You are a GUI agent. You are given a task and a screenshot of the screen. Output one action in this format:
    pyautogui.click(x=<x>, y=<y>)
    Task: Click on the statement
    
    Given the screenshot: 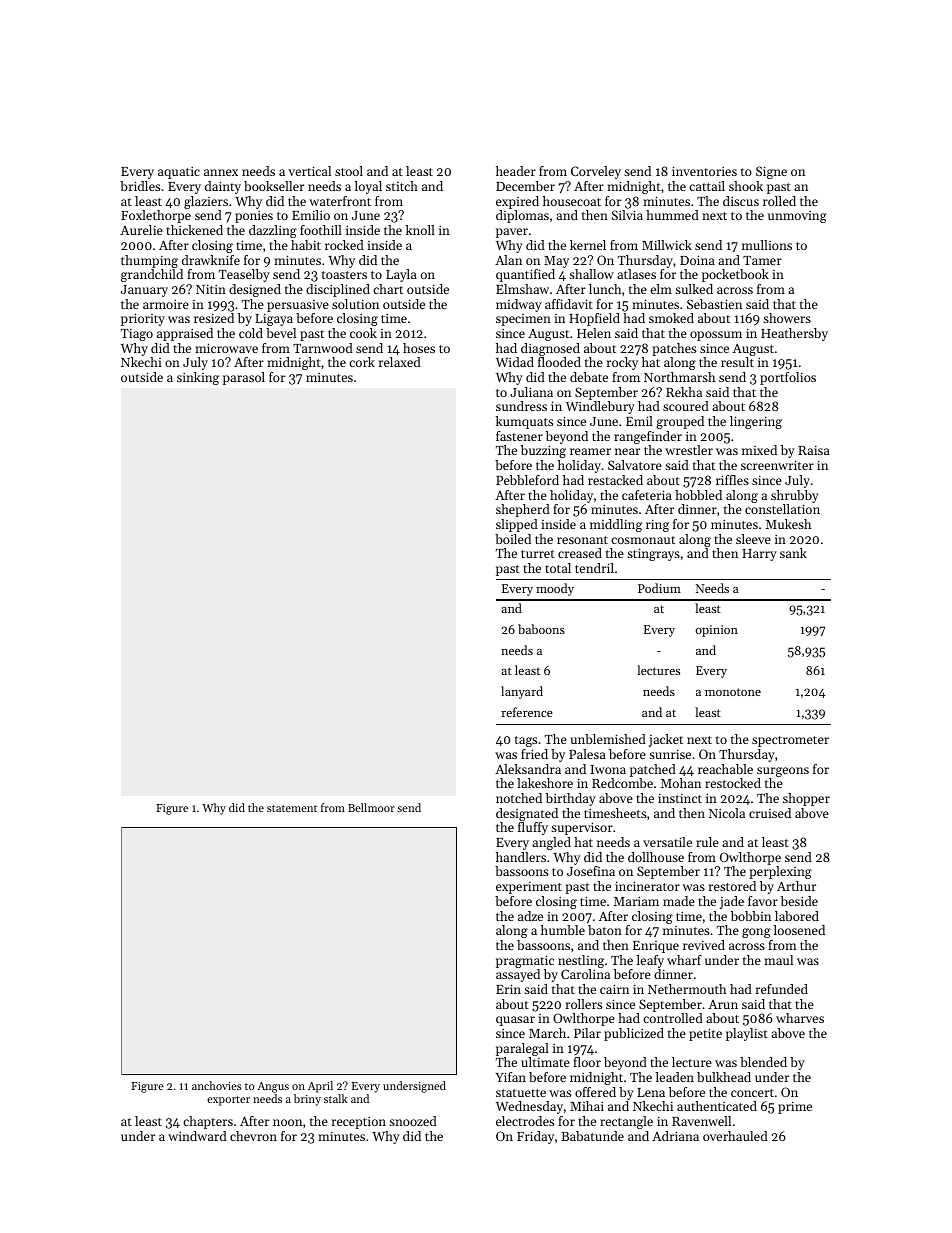 What is the action you would take?
    pyautogui.click(x=292, y=808)
